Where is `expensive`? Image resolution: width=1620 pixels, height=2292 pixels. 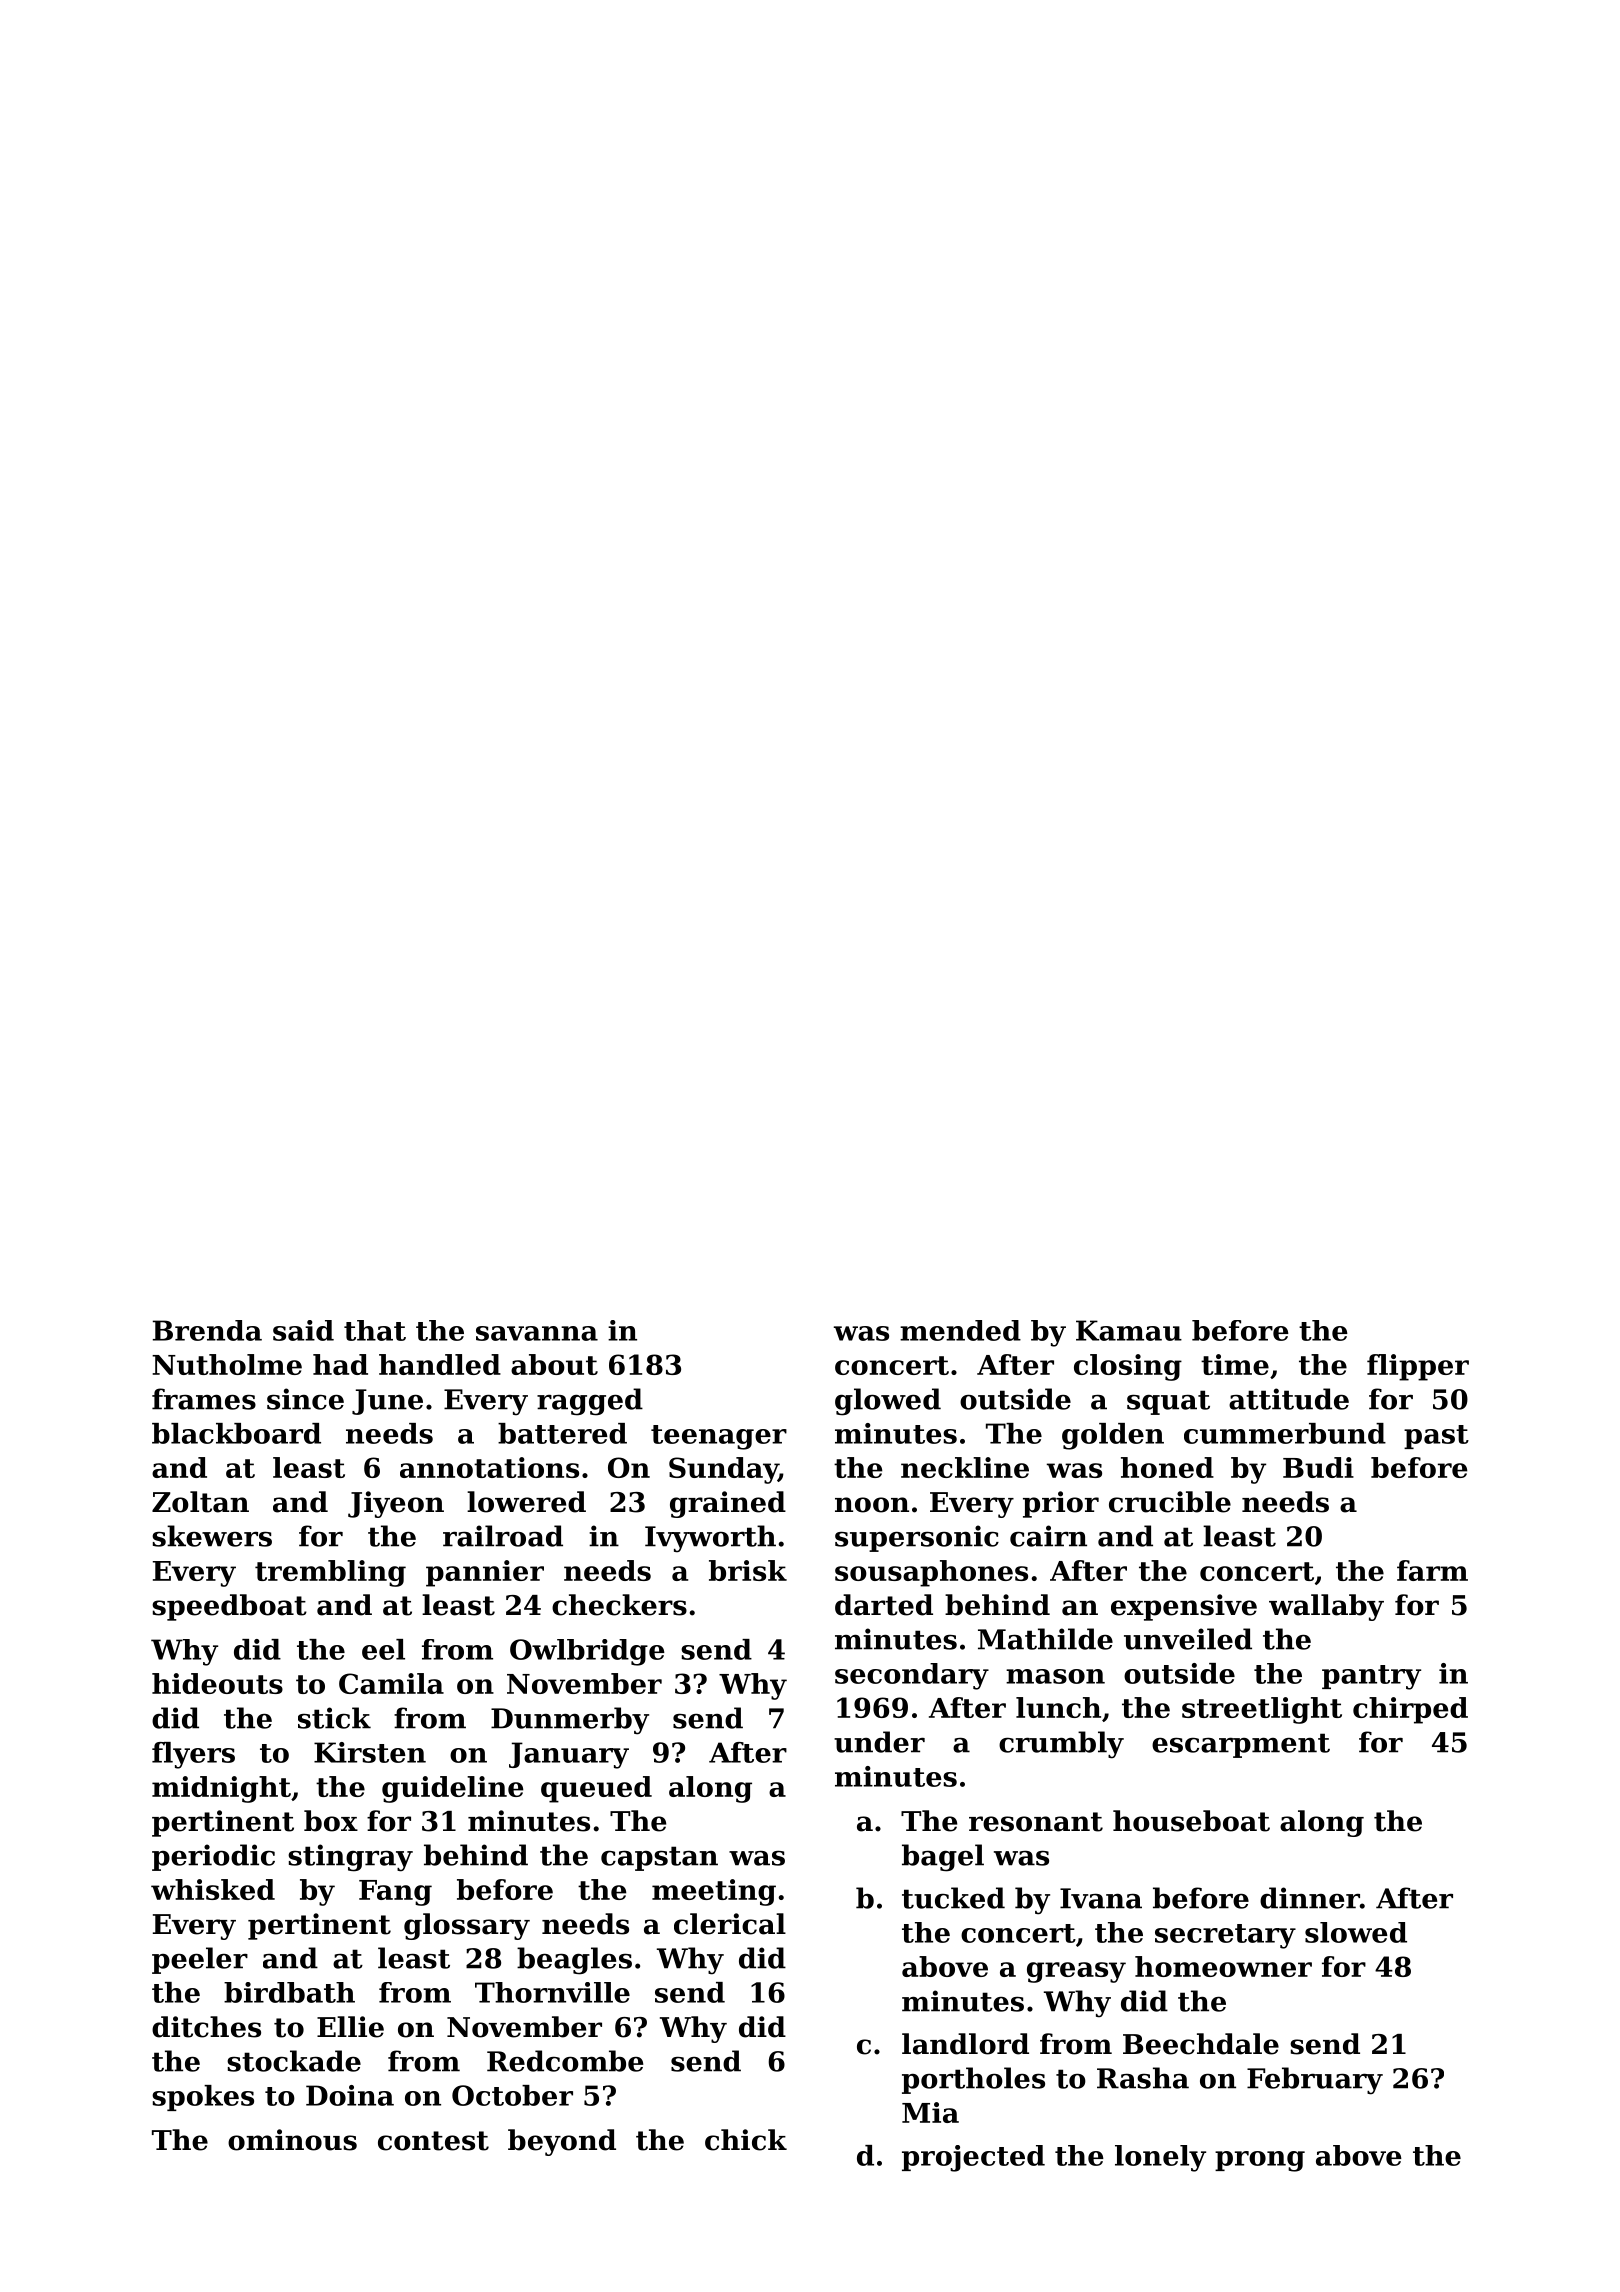 expensive is located at coordinates (1184, 1607).
